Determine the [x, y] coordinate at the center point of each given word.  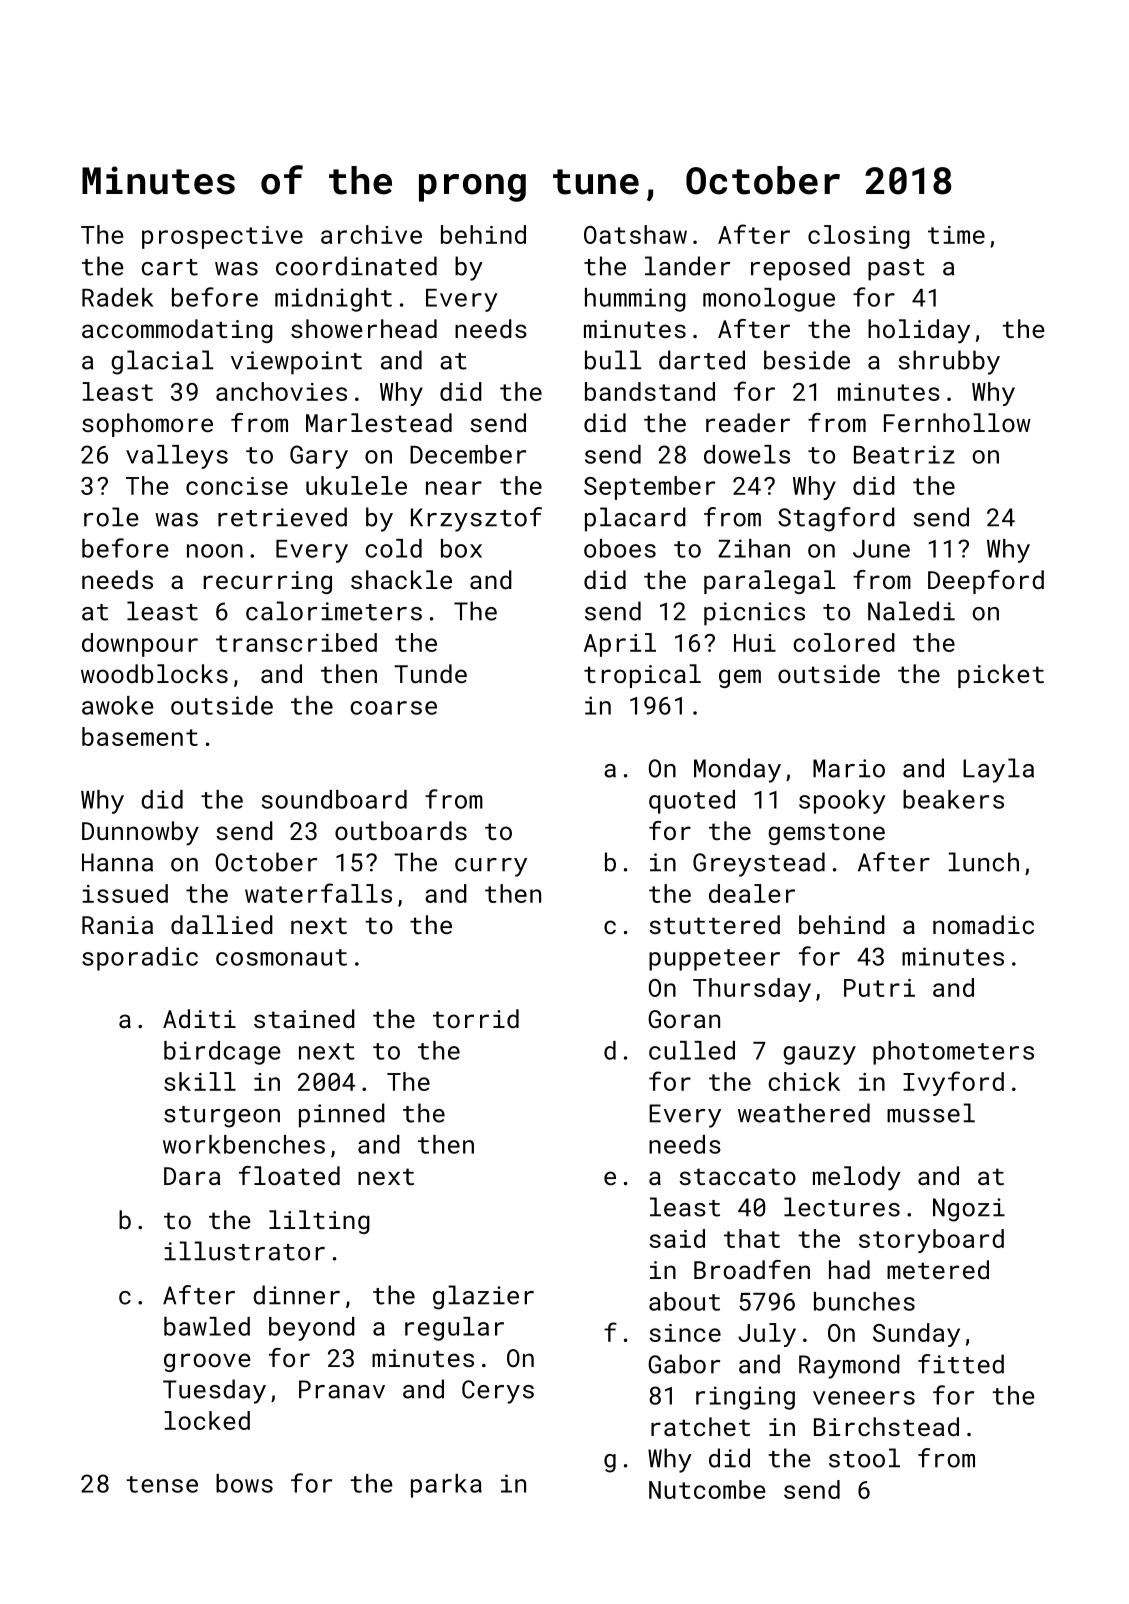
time [956, 235]
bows [244, 1483]
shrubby [949, 362]
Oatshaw [635, 234]
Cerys [498, 1392]
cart [169, 267]
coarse [394, 708]
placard [635, 519]
